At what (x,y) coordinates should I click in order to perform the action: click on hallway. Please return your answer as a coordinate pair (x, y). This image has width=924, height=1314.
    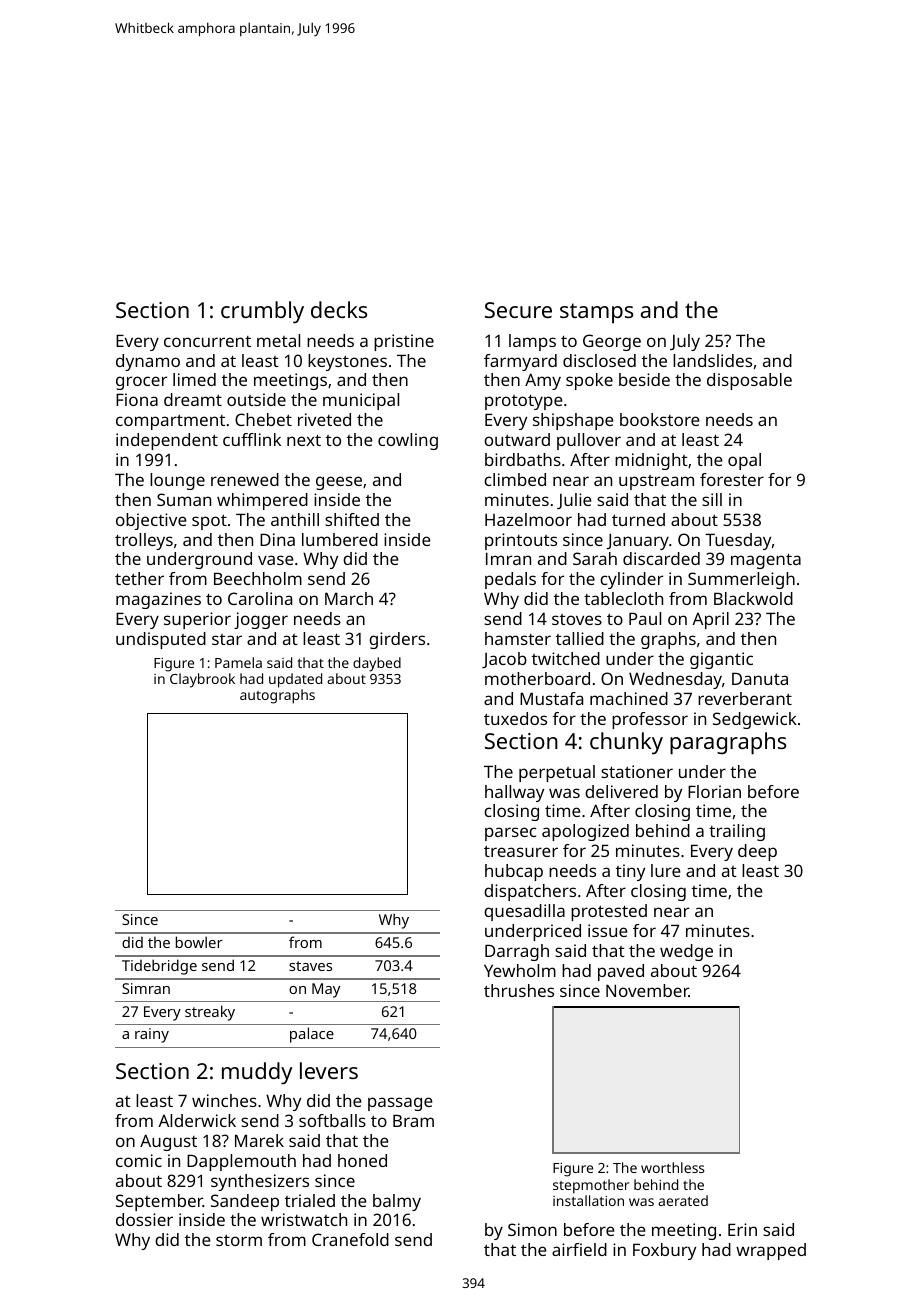
    Looking at the image, I should click on (514, 793).
